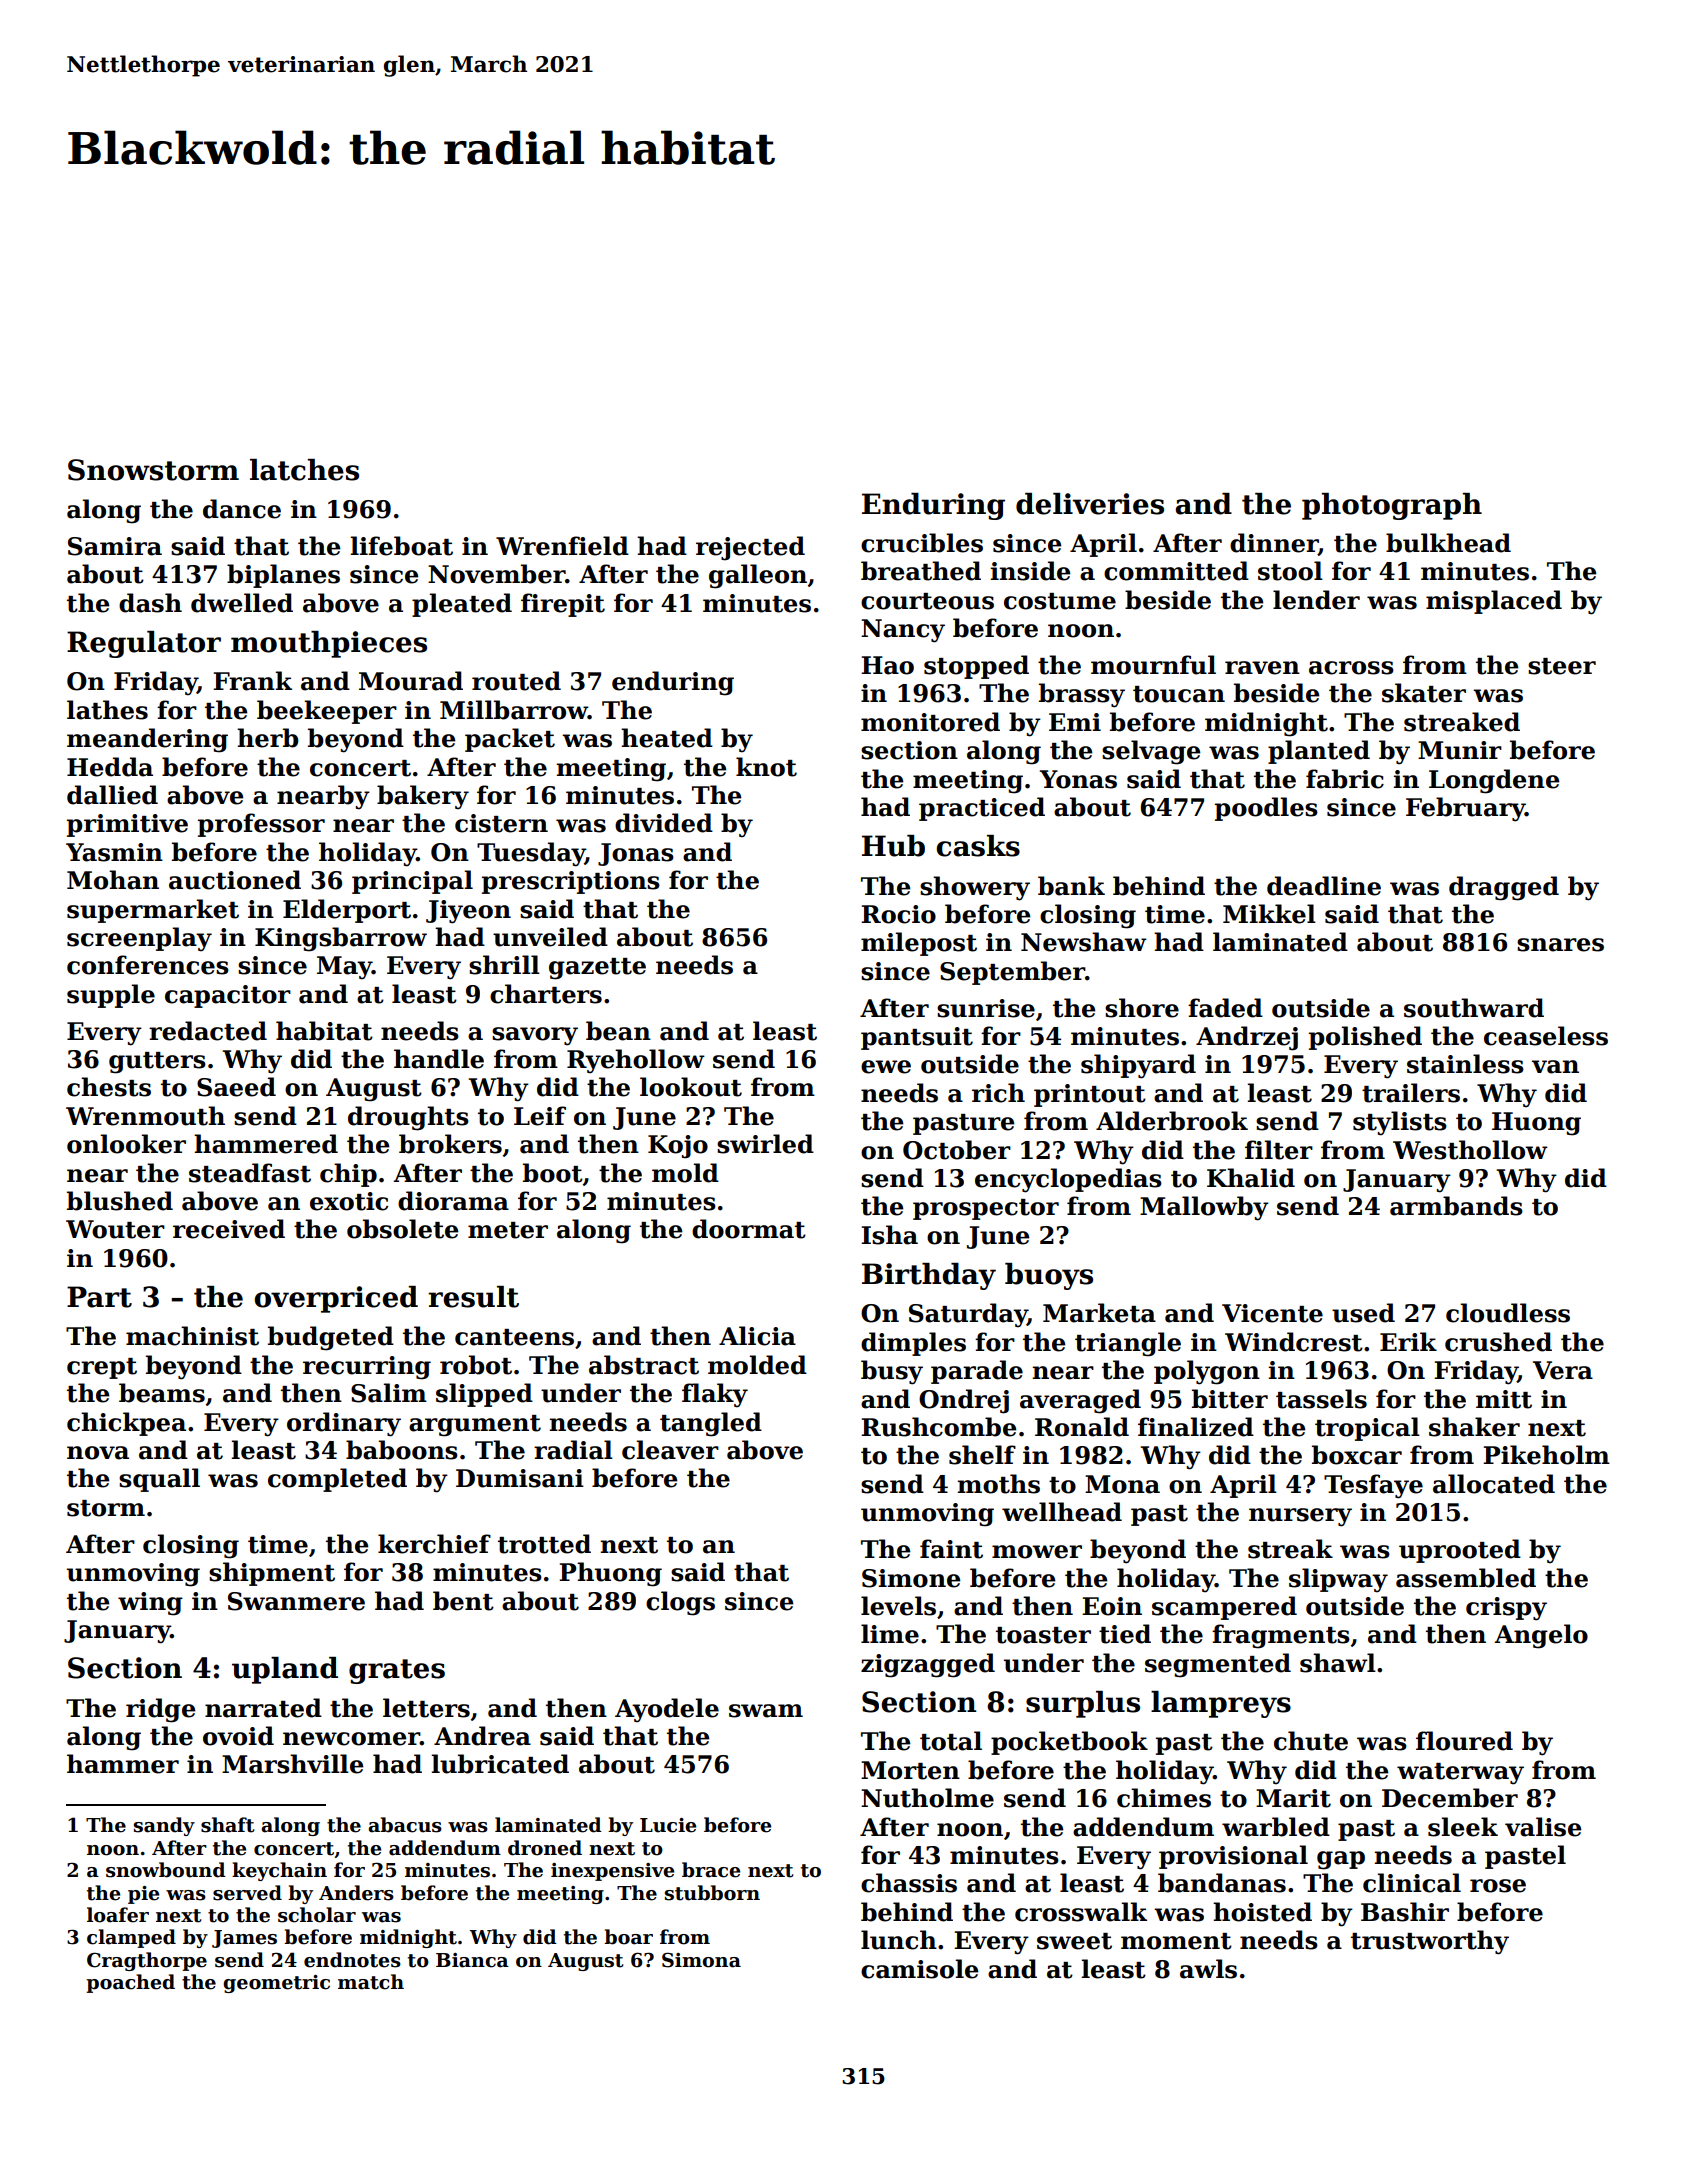 This screenshot has height=2178, width=1683. Describe the element at coordinates (1456, 1206) in the screenshot. I see `armbands` at that location.
